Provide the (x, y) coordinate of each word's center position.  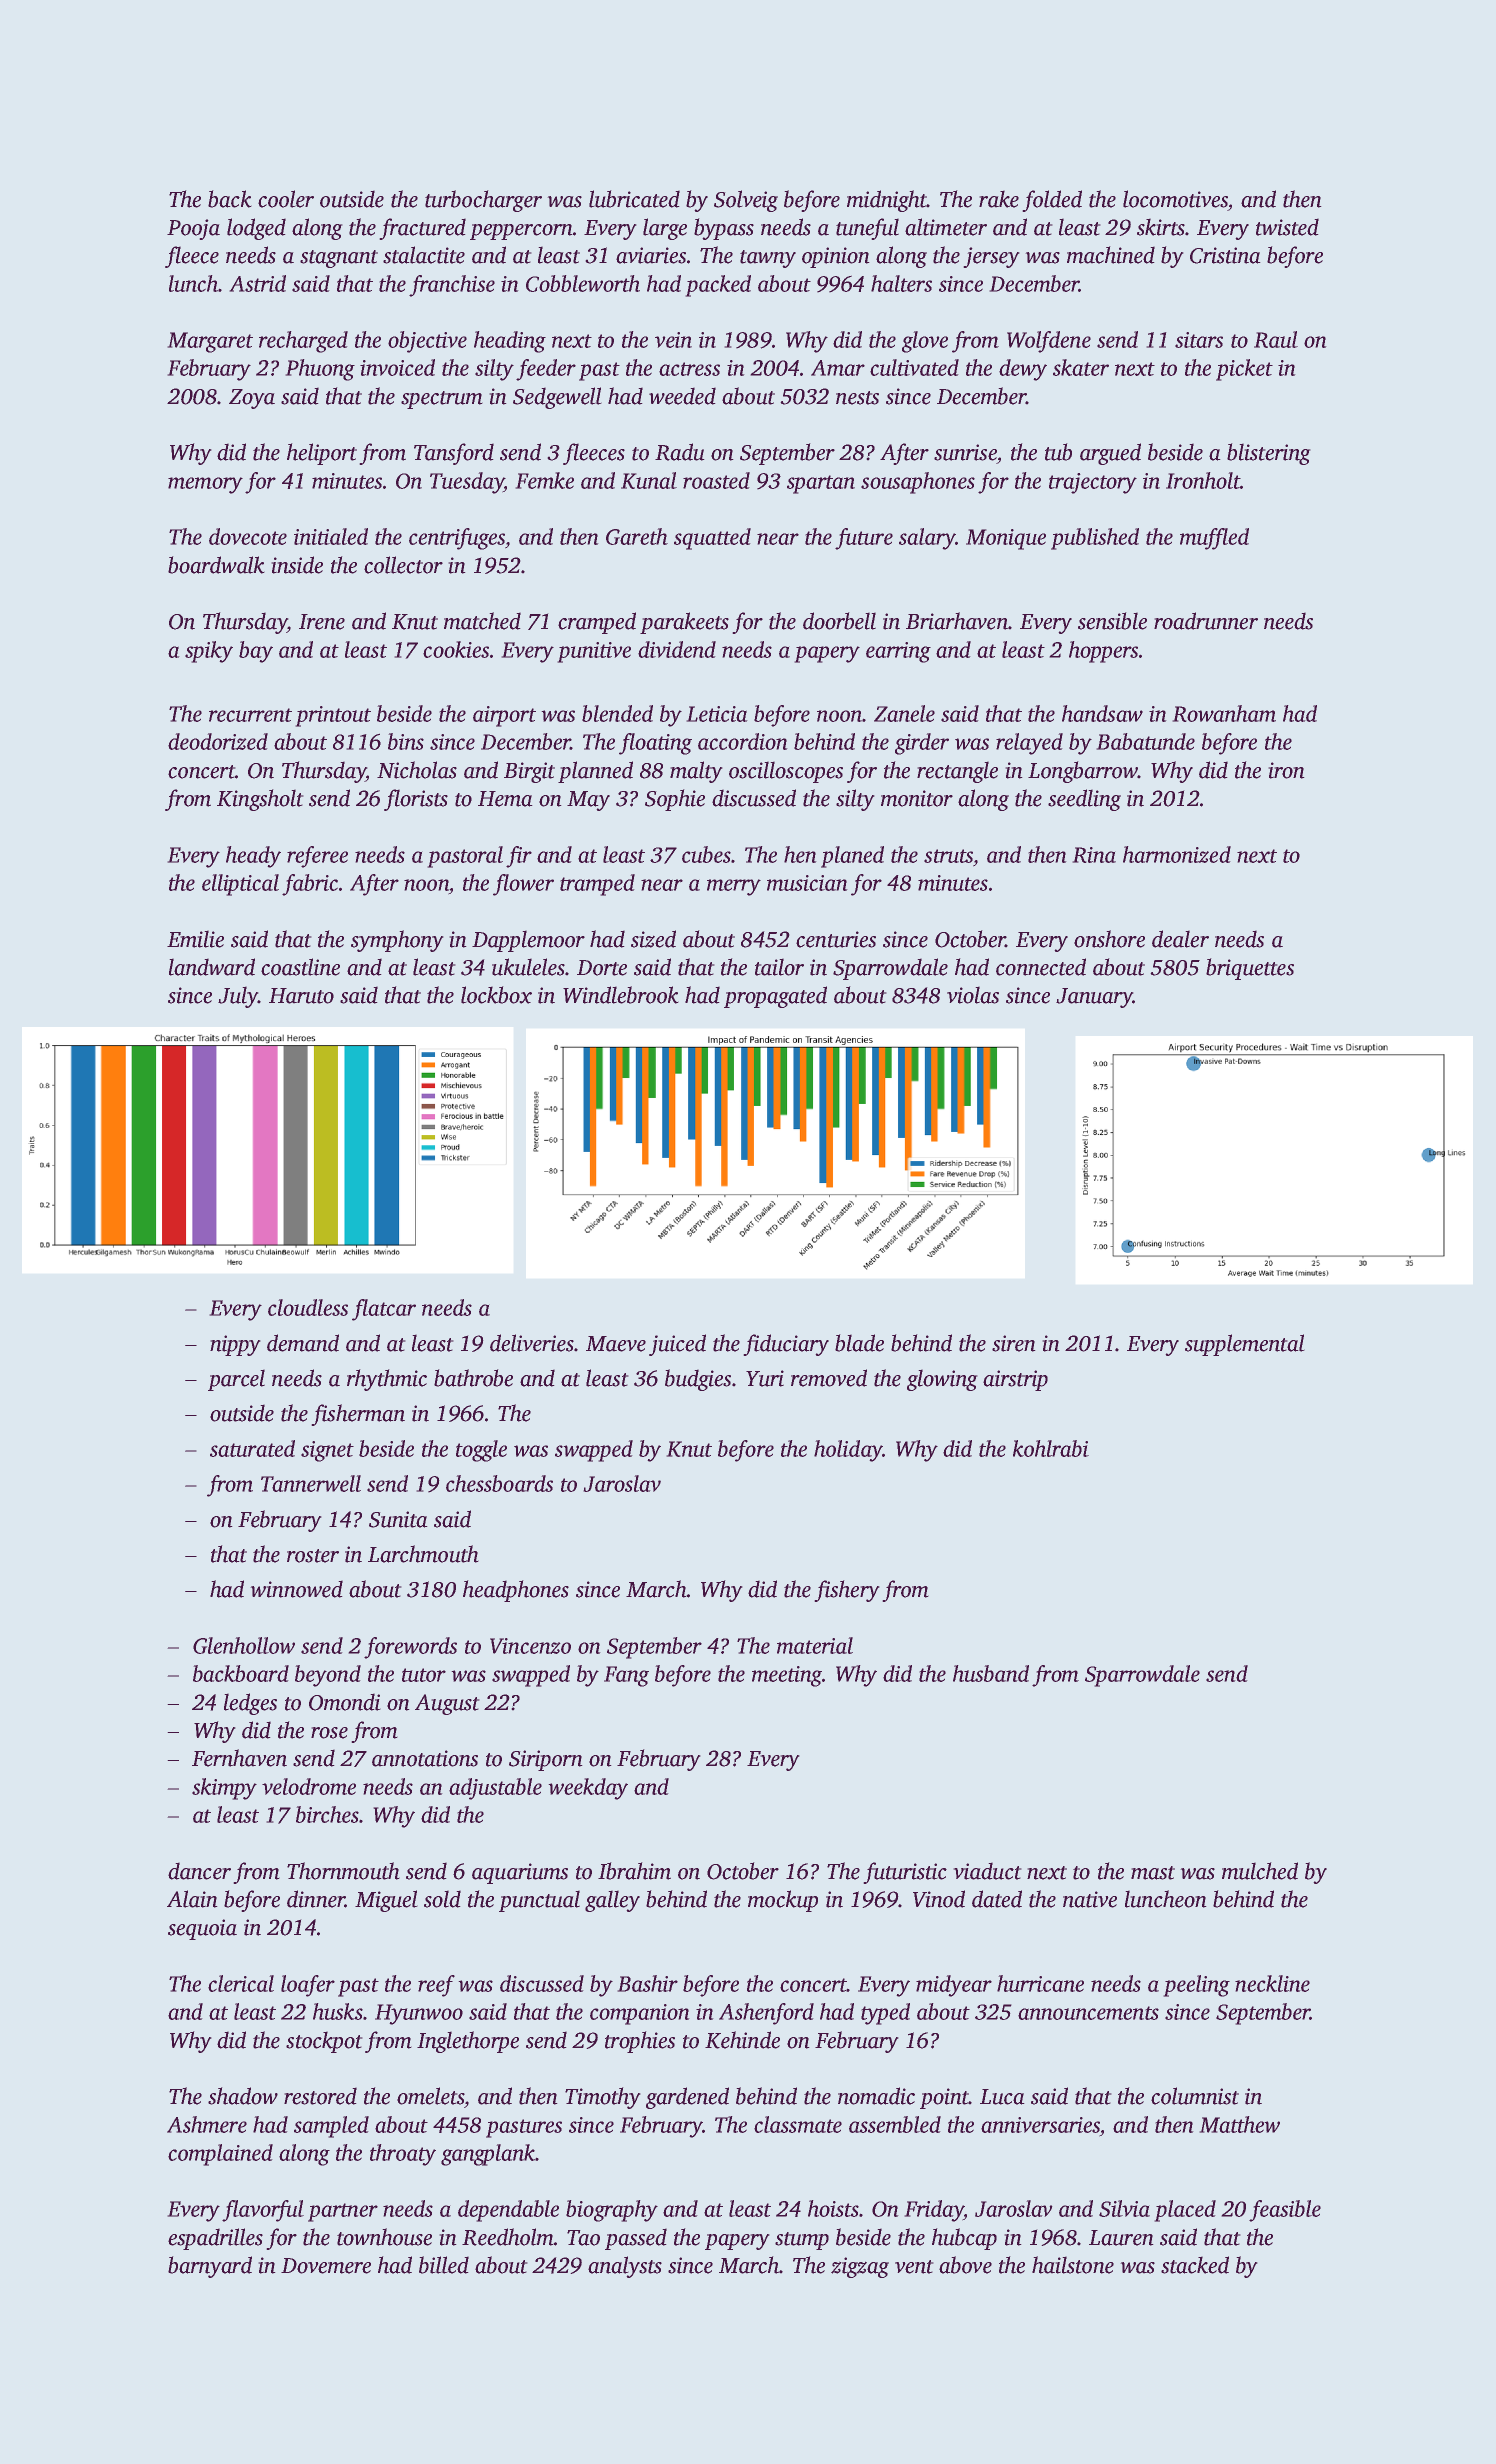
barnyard (210, 2267)
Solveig (746, 201)
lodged (256, 229)
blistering (1268, 454)
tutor (424, 1675)
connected (1041, 967)
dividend (677, 649)
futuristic (905, 1873)
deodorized (218, 741)
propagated (775, 997)
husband (991, 1673)
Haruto (301, 996)
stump (802, 2241)
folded (1052, 201)
